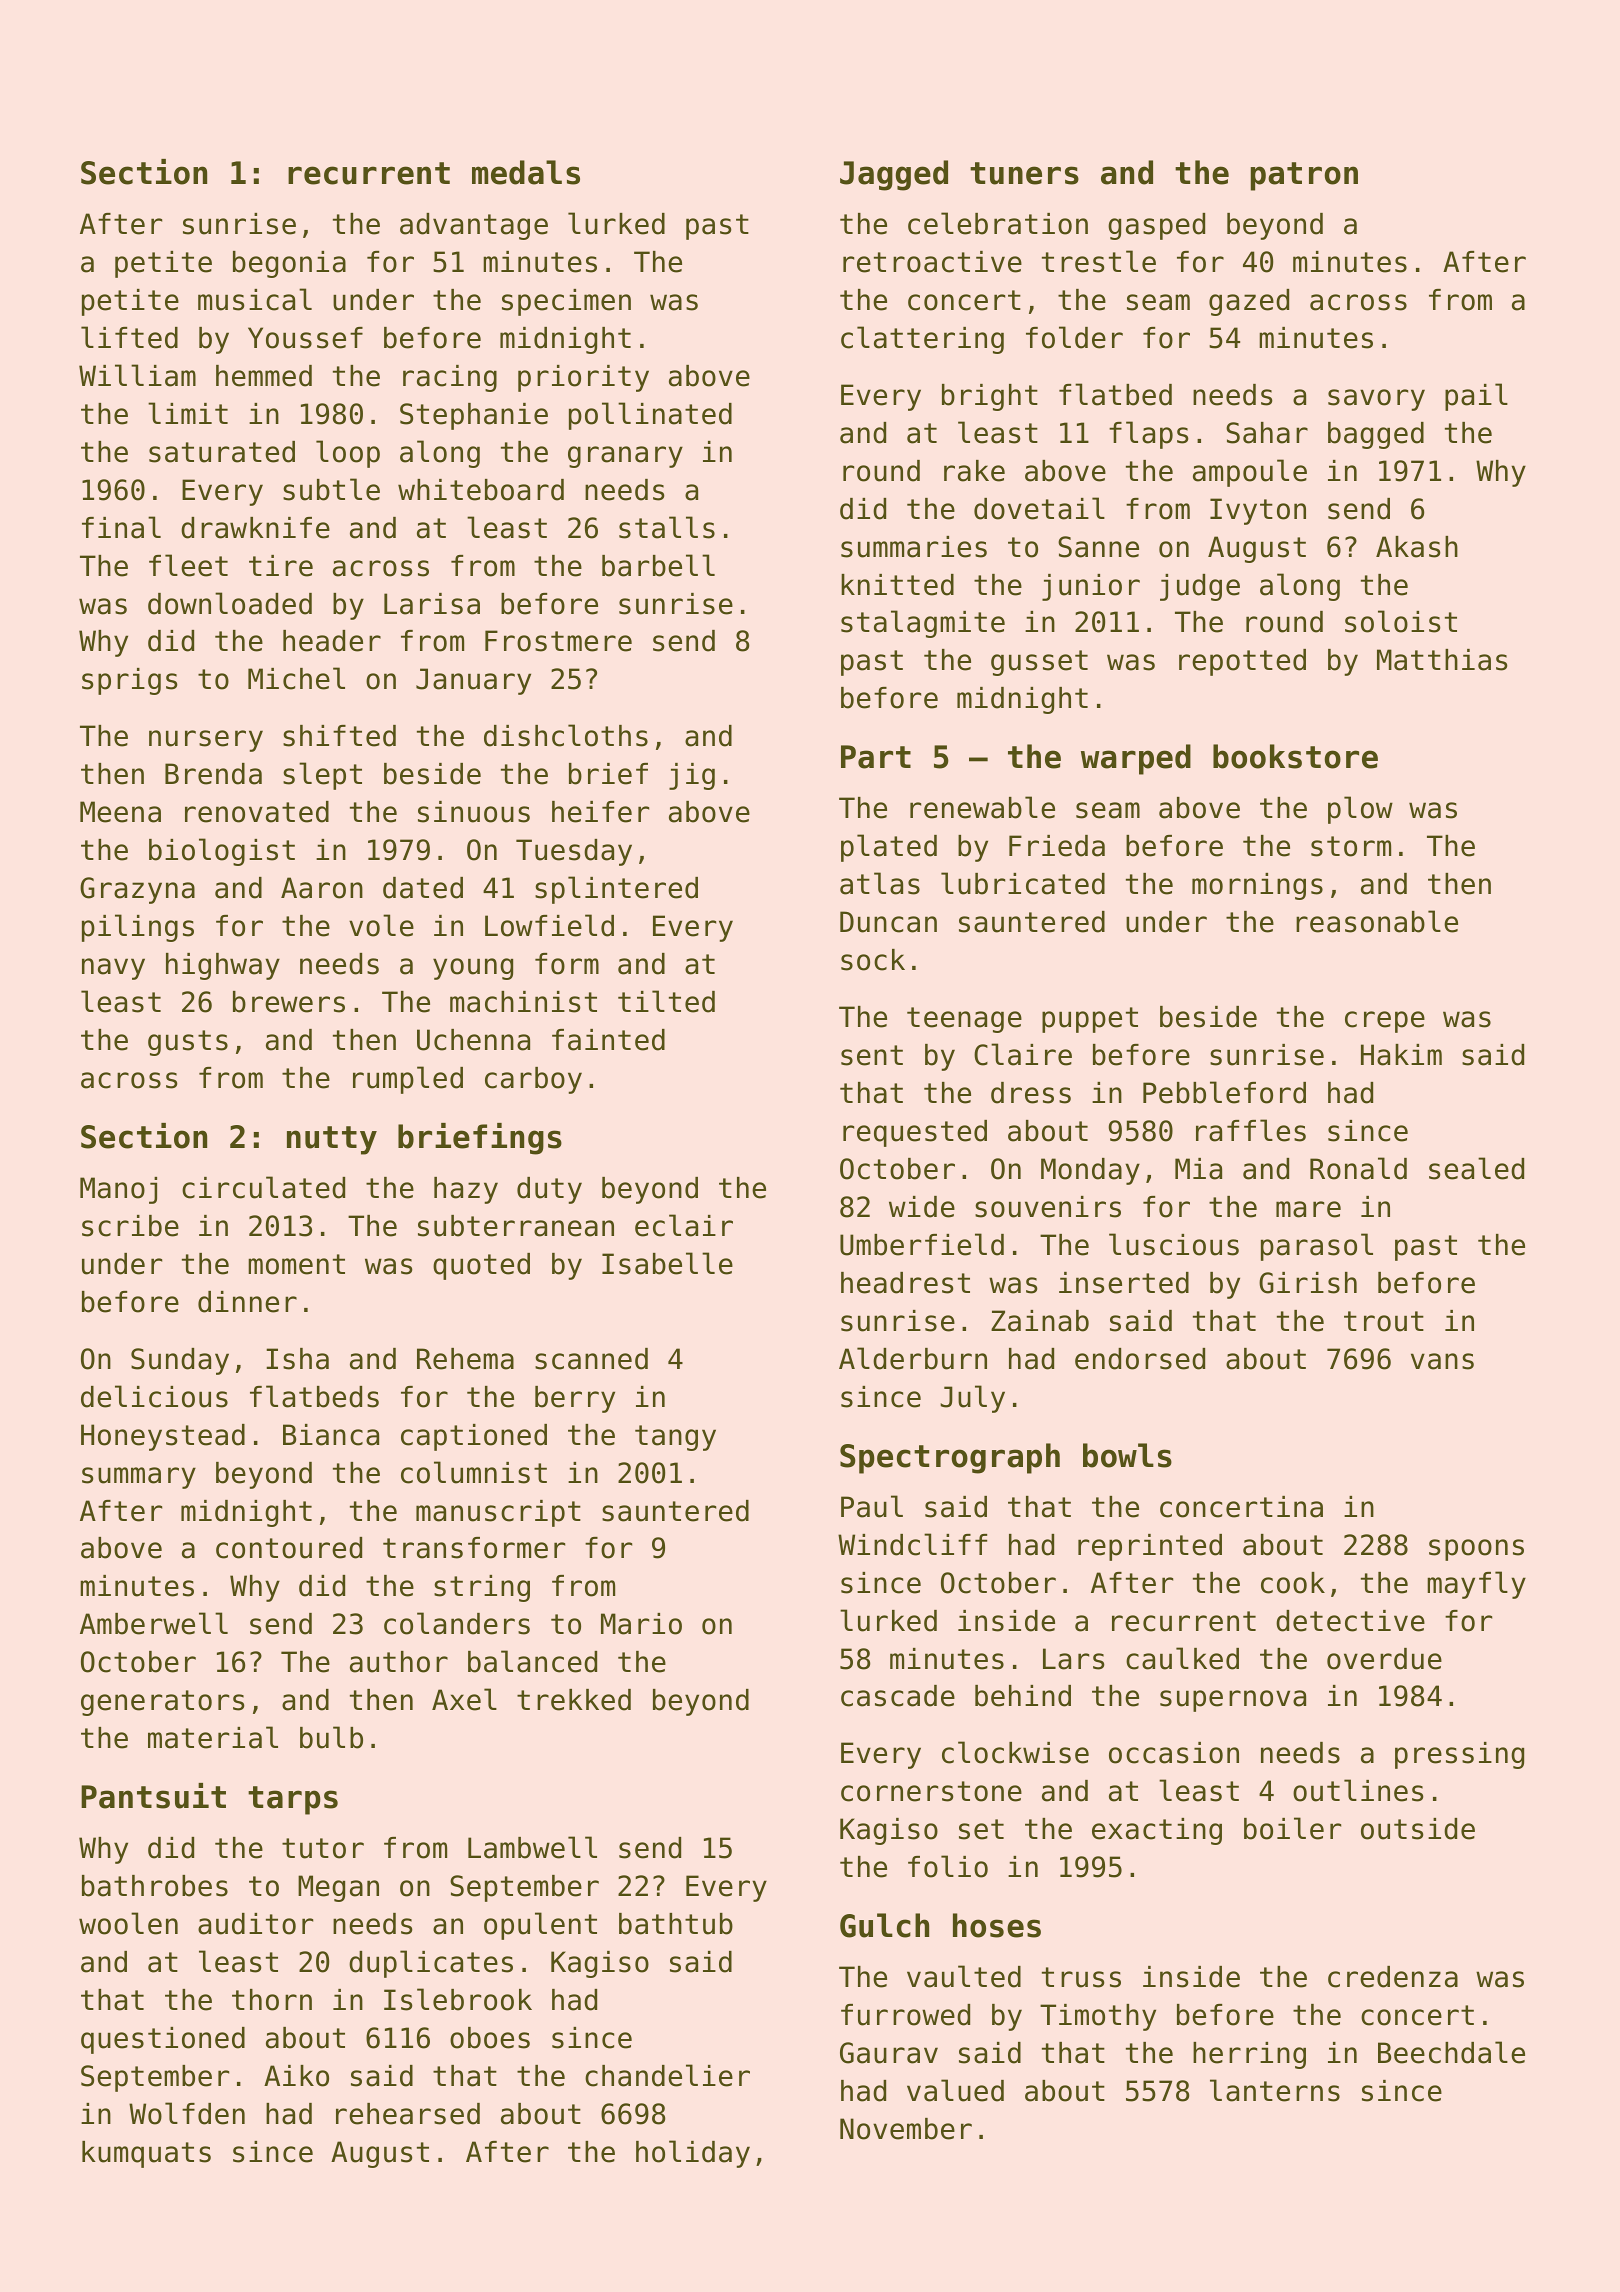  Describe the element at coordinates (338, 1888) in the page. I see `Megan` at that location.
